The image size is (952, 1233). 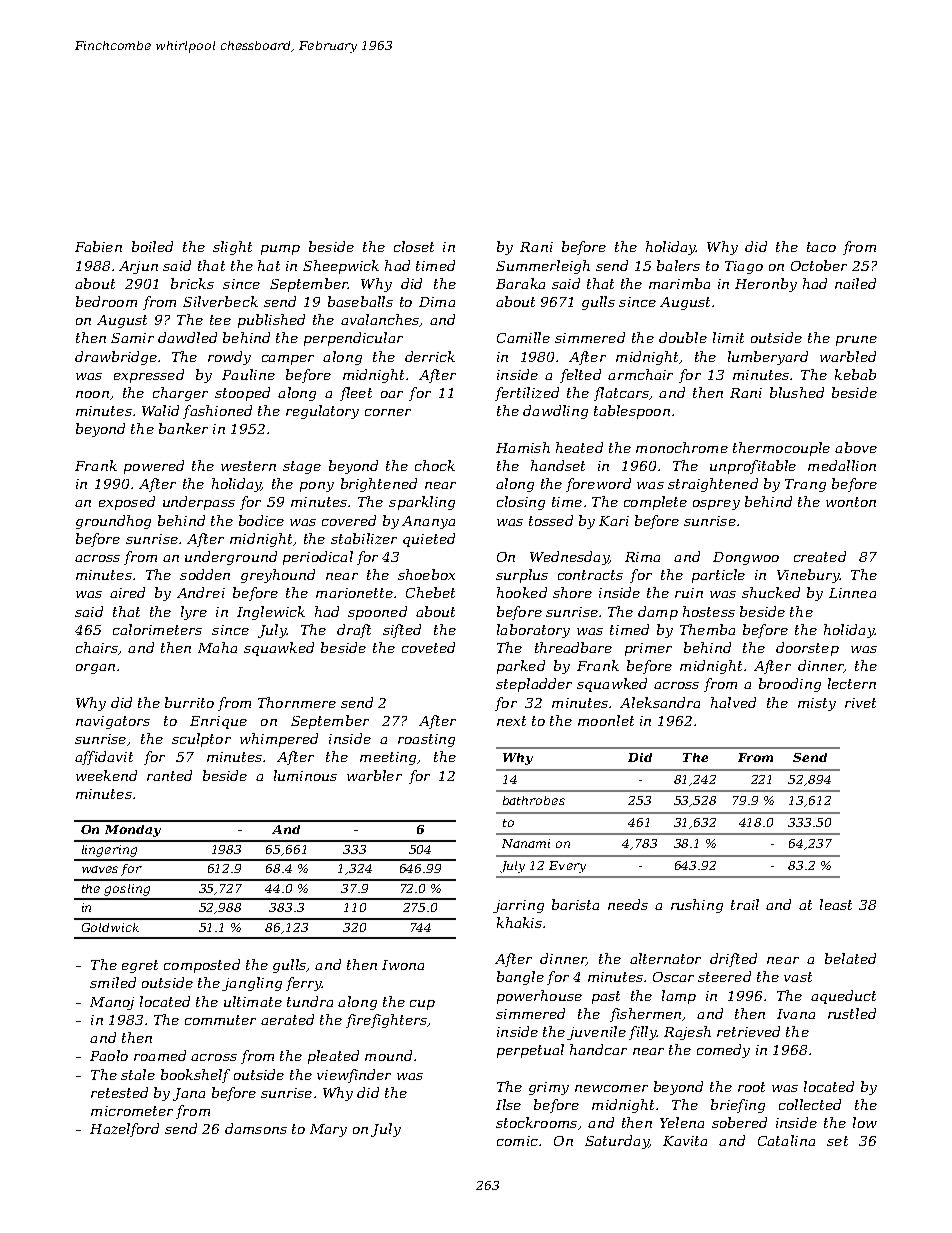 I want to click on sparkling, so click(x=422, y=503).
